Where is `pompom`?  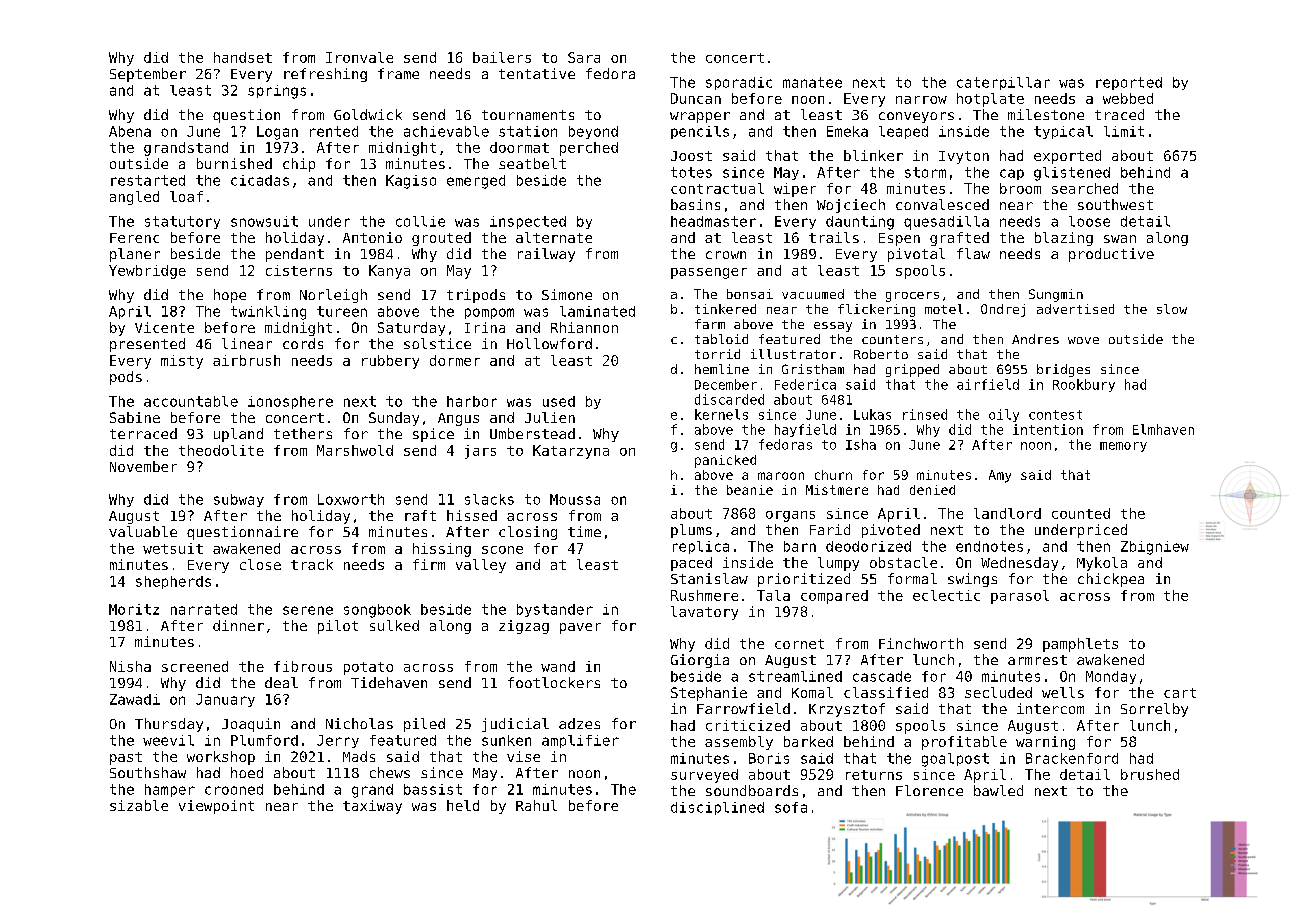
pompom is located at coordinates (489, 313).
